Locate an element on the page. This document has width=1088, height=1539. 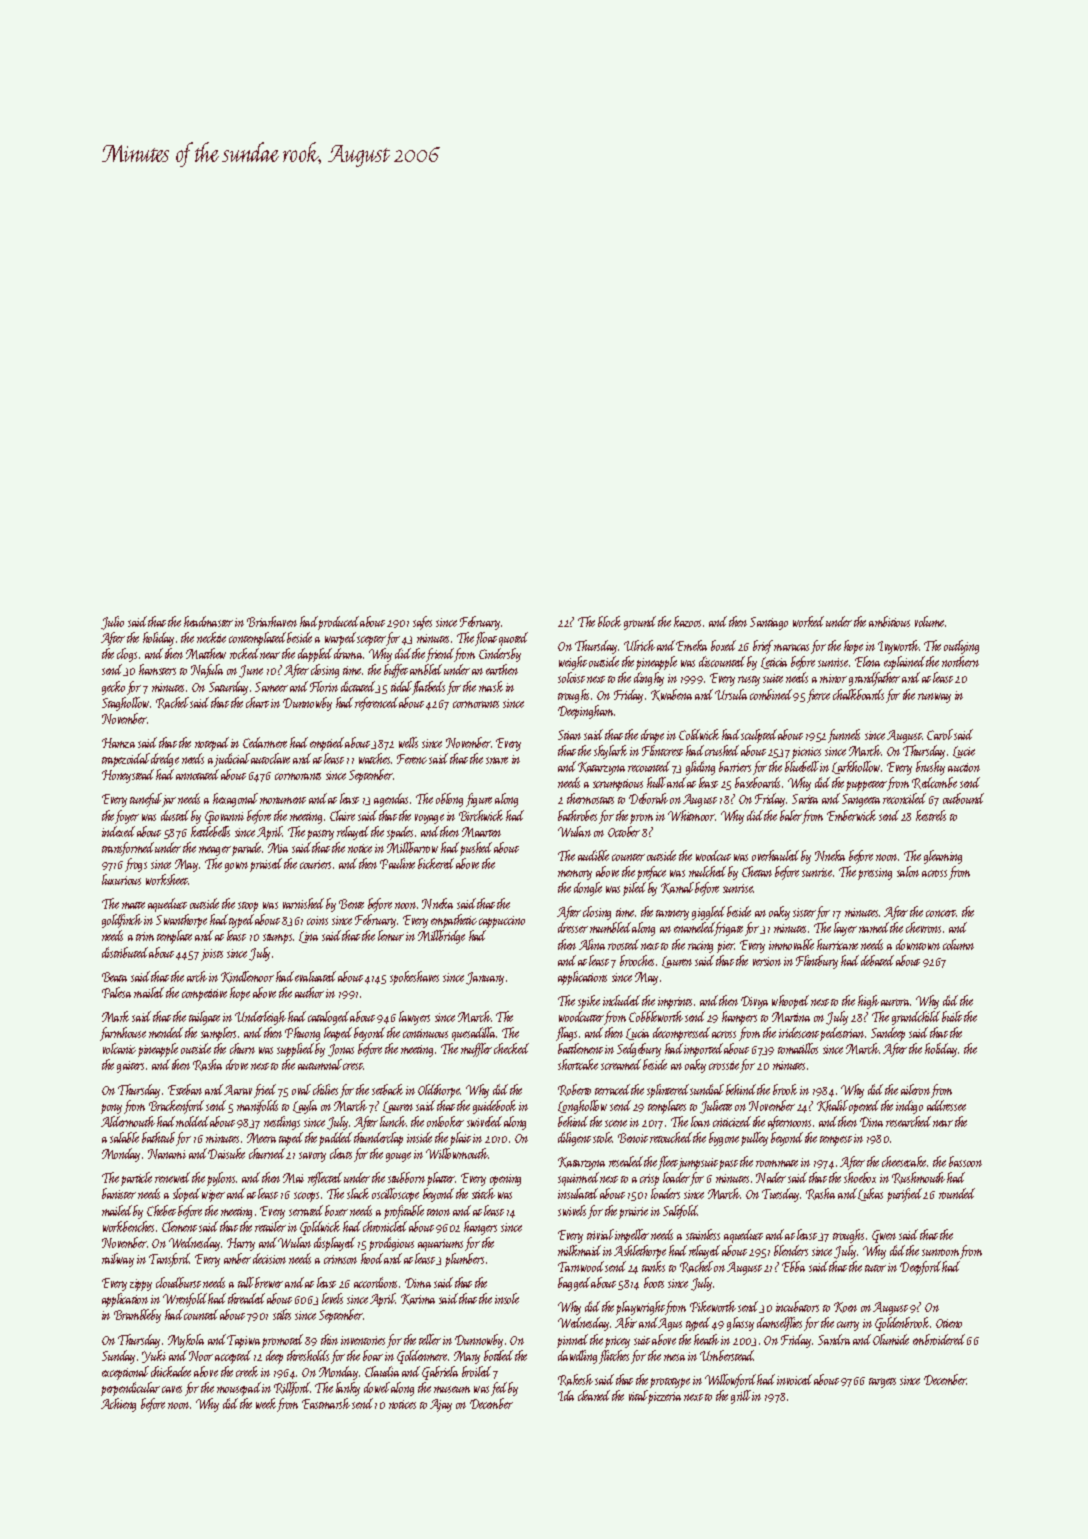
ambitious is located at coordinates (889, 621).
